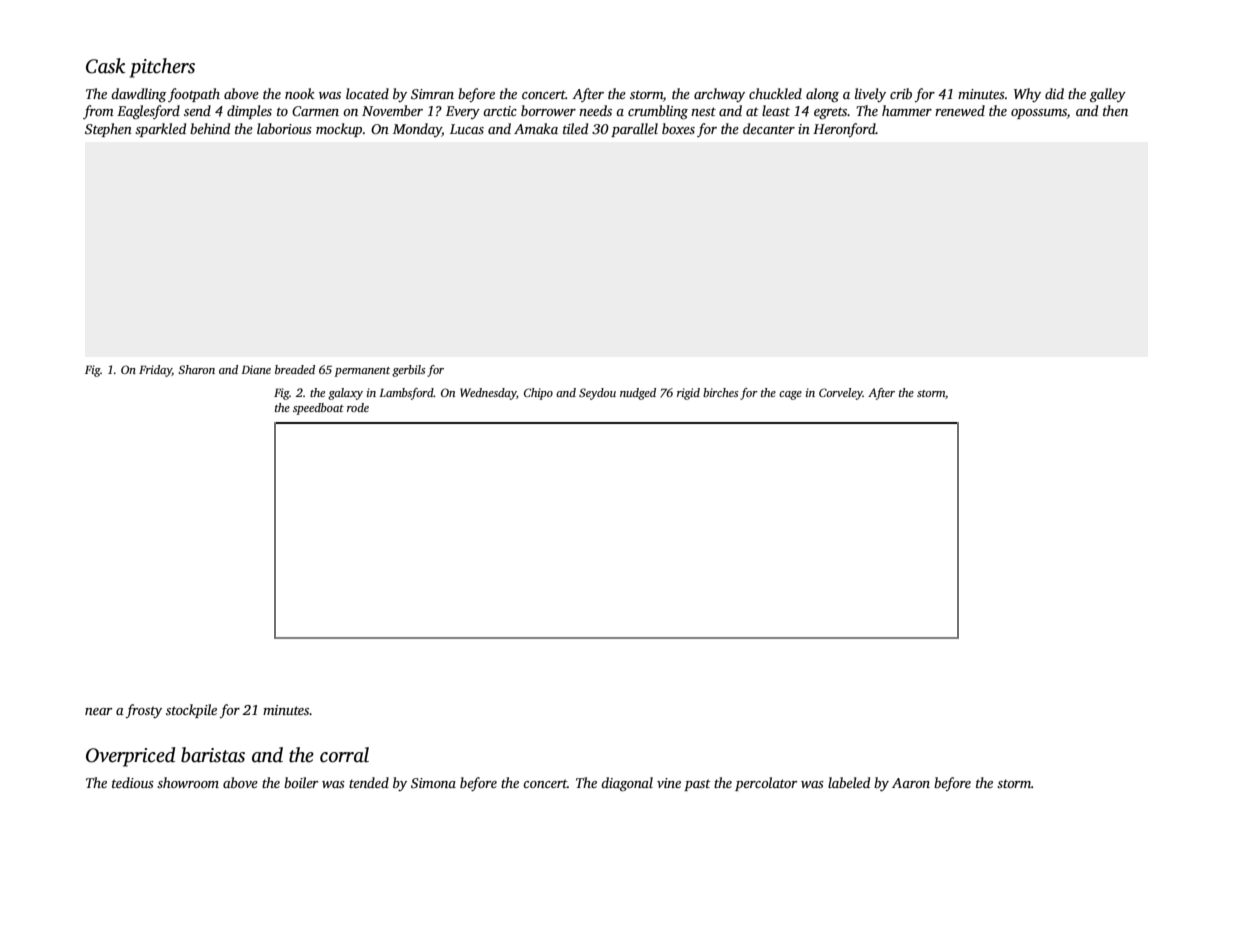 This document has width=1233, height=952. Describe the element at coordinates (669, 783) in the document. I see `vine` at that location.
